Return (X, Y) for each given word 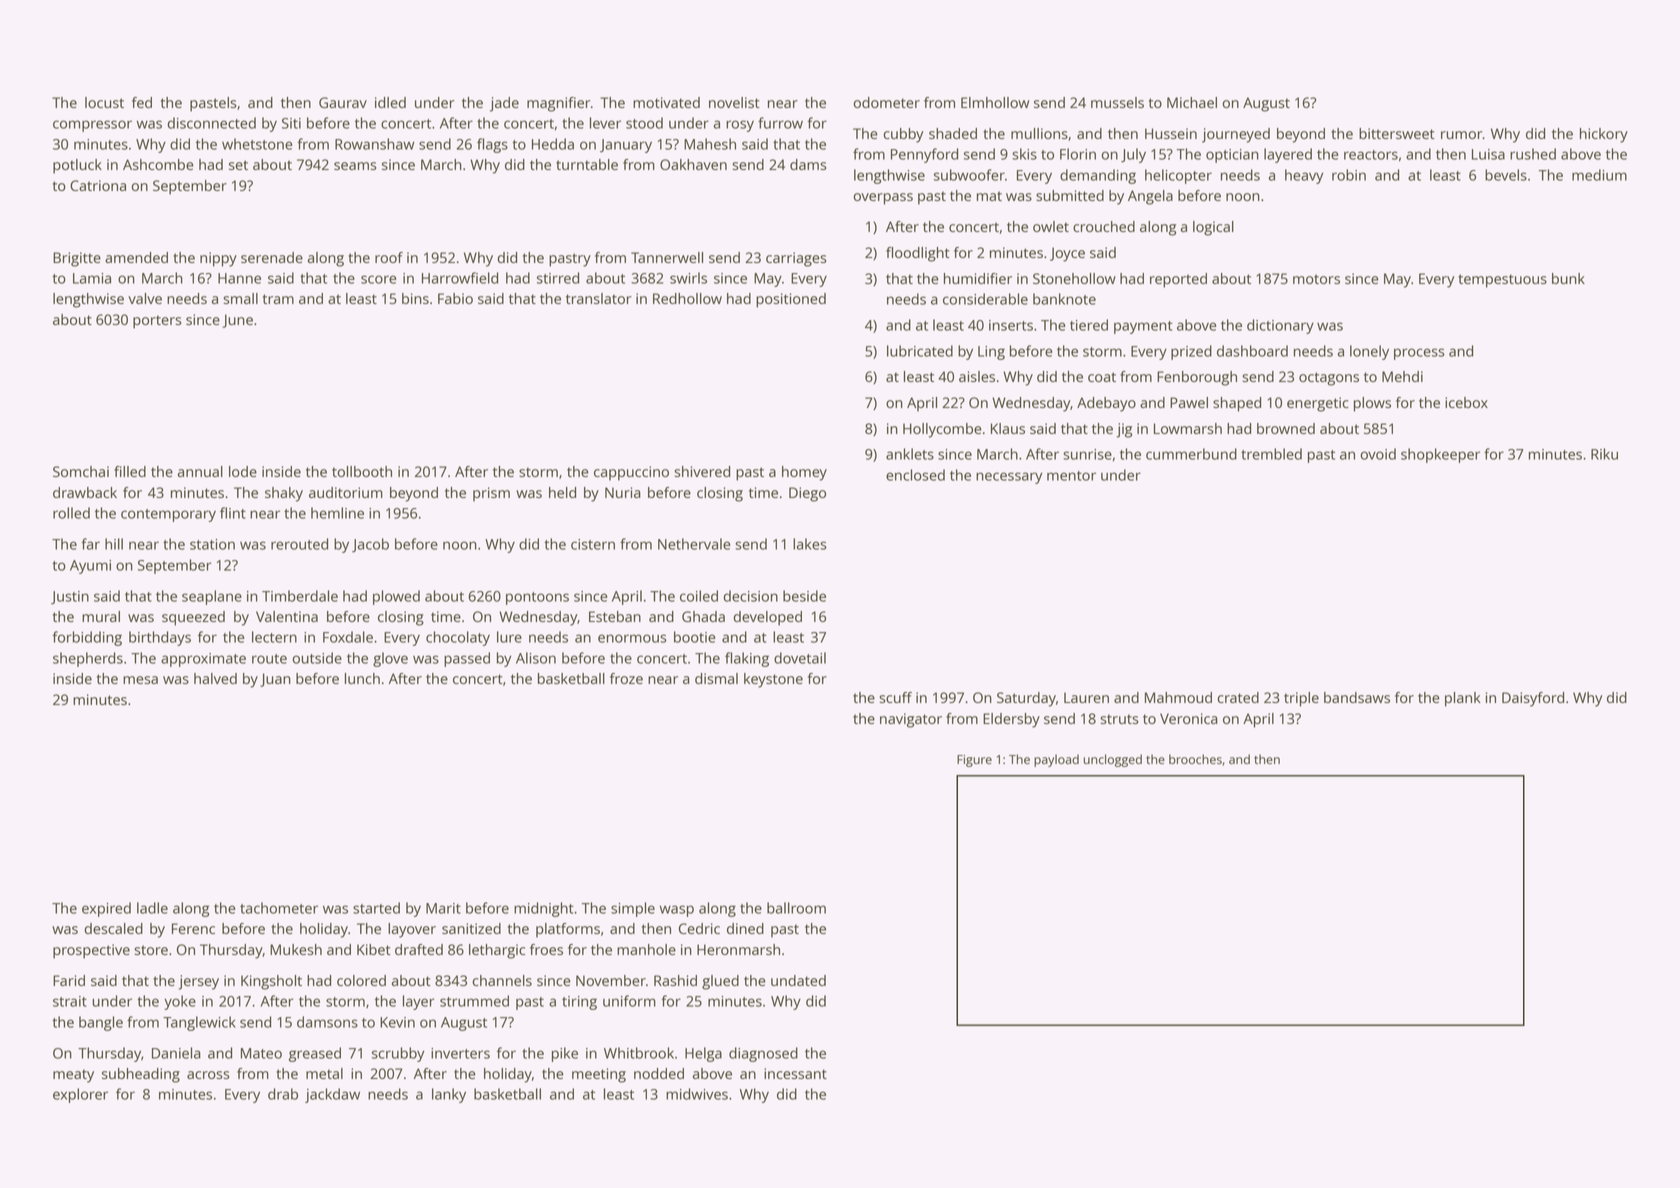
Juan (275, 680)
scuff (895, 697)
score (378, 279)
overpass (883, 199)
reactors (1371, 155)
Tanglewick (199, 1023)
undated (798, 980)
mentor (1071, 476)
